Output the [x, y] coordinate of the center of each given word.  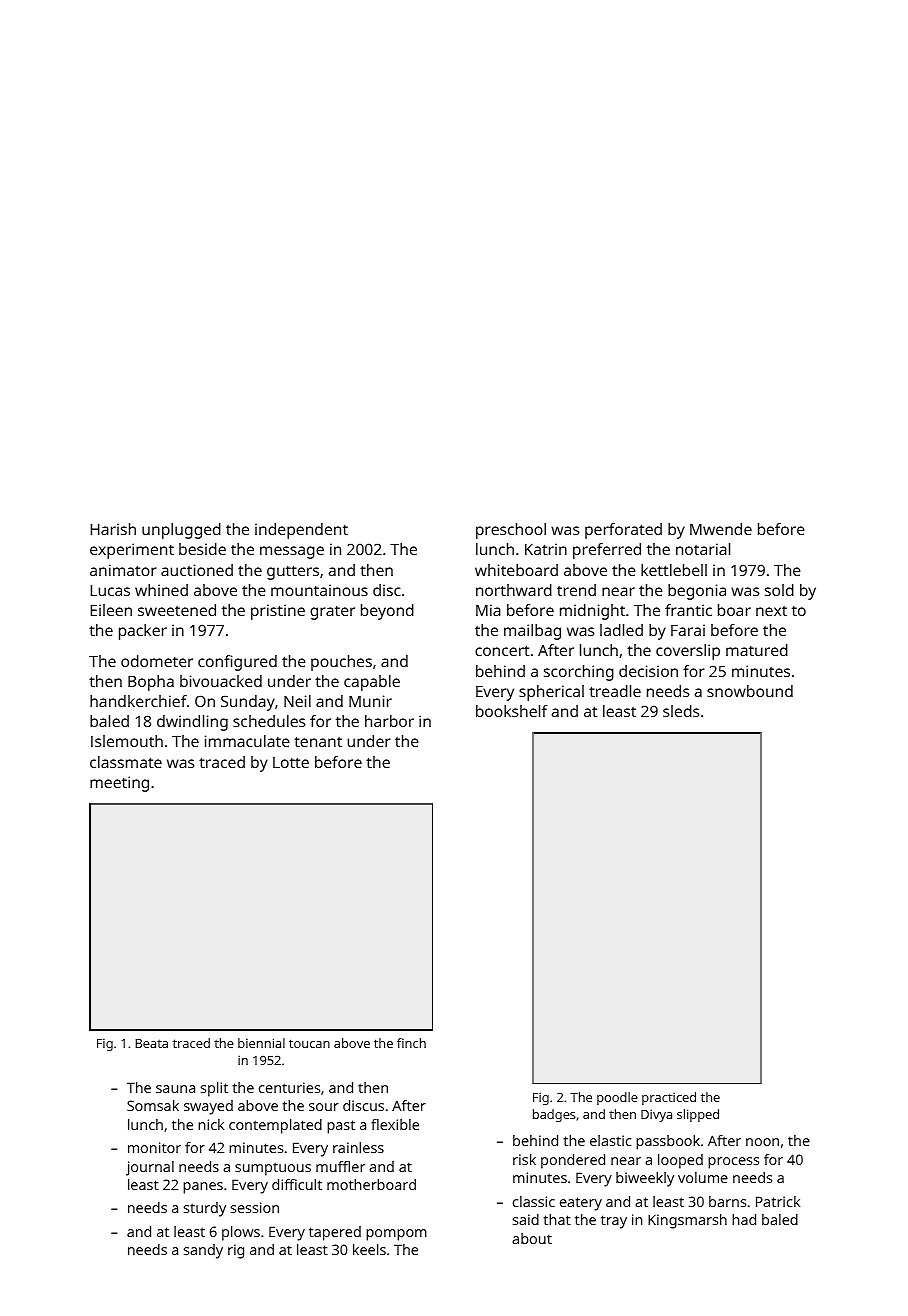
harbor [389, 721]
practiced [669, 1098]
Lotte [291, 762]
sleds [681, 711]
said [526, 1219]
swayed [208, 1107]
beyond [387, 612]
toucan [309, 1043]
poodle [617, 1098]
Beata [151, 1043]
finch [411, 1043]
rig [236, 1251]
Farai [688, 630]
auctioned [197, 570]
